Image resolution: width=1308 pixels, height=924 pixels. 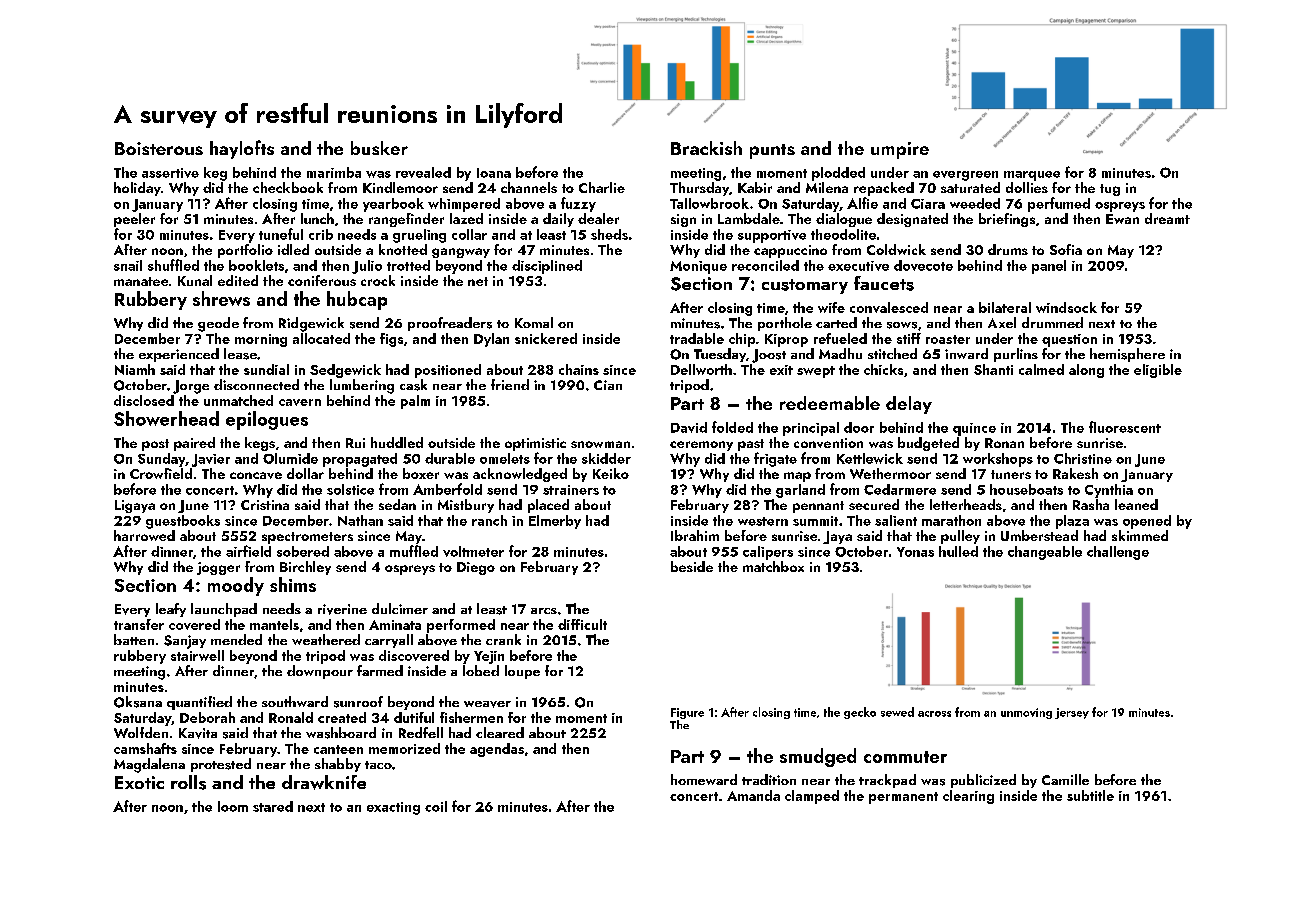 What do you see at coordinates (753, 795) in the image?
I see `Amanda` at bounding box center [753, 795].
